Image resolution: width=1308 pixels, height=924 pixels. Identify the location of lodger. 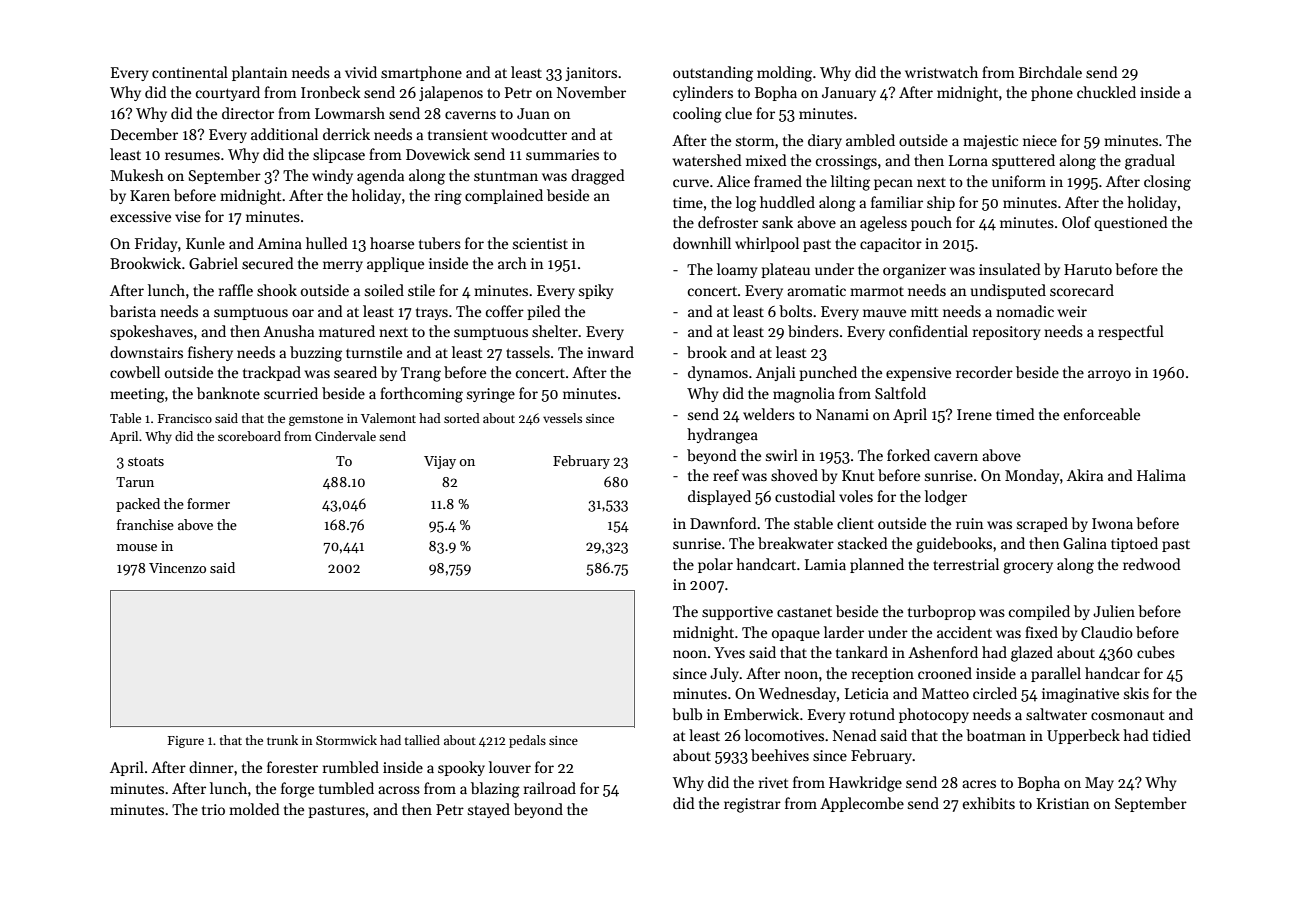
(946, 498).
